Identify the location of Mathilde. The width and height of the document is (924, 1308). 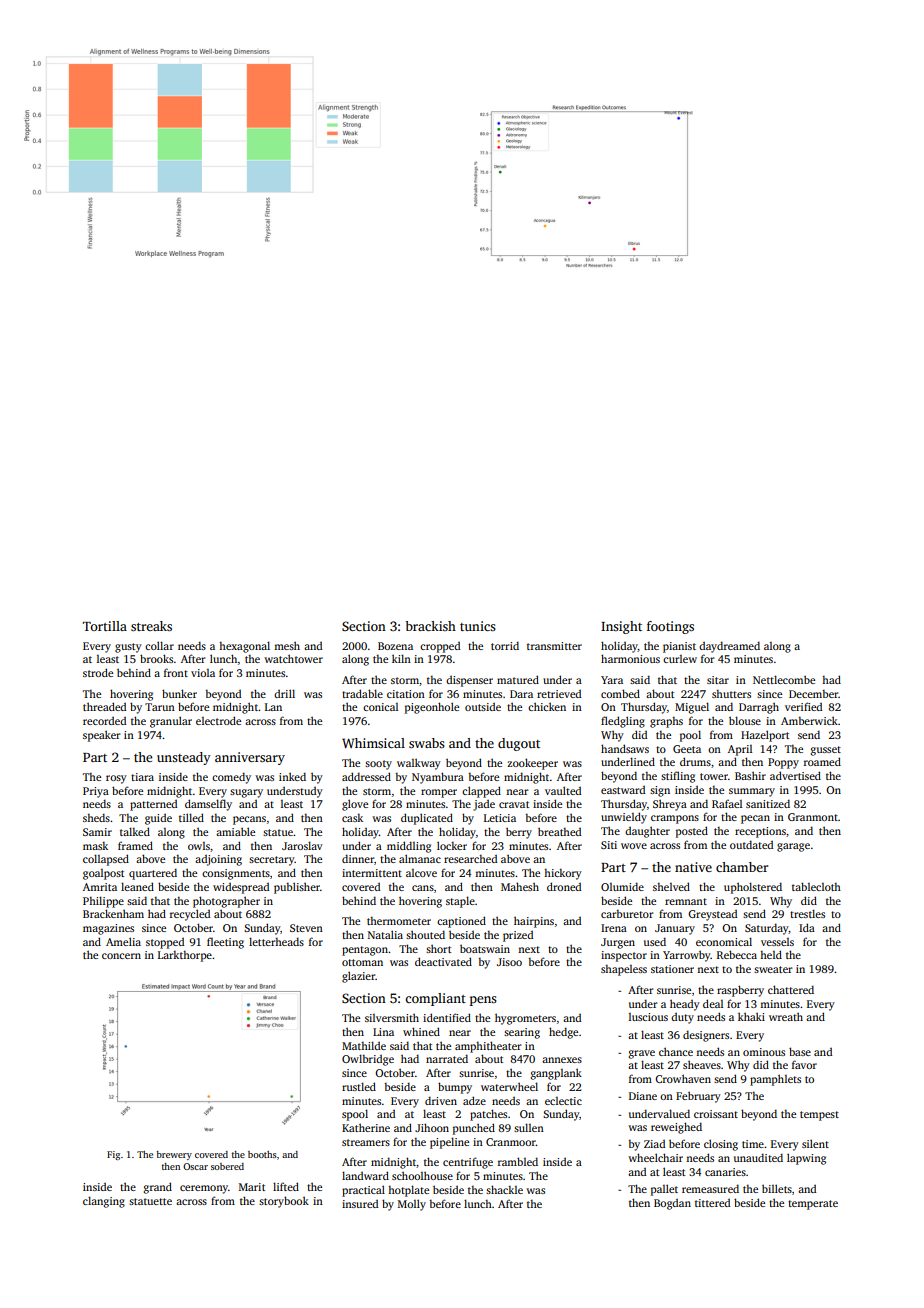
(364, 1045).
